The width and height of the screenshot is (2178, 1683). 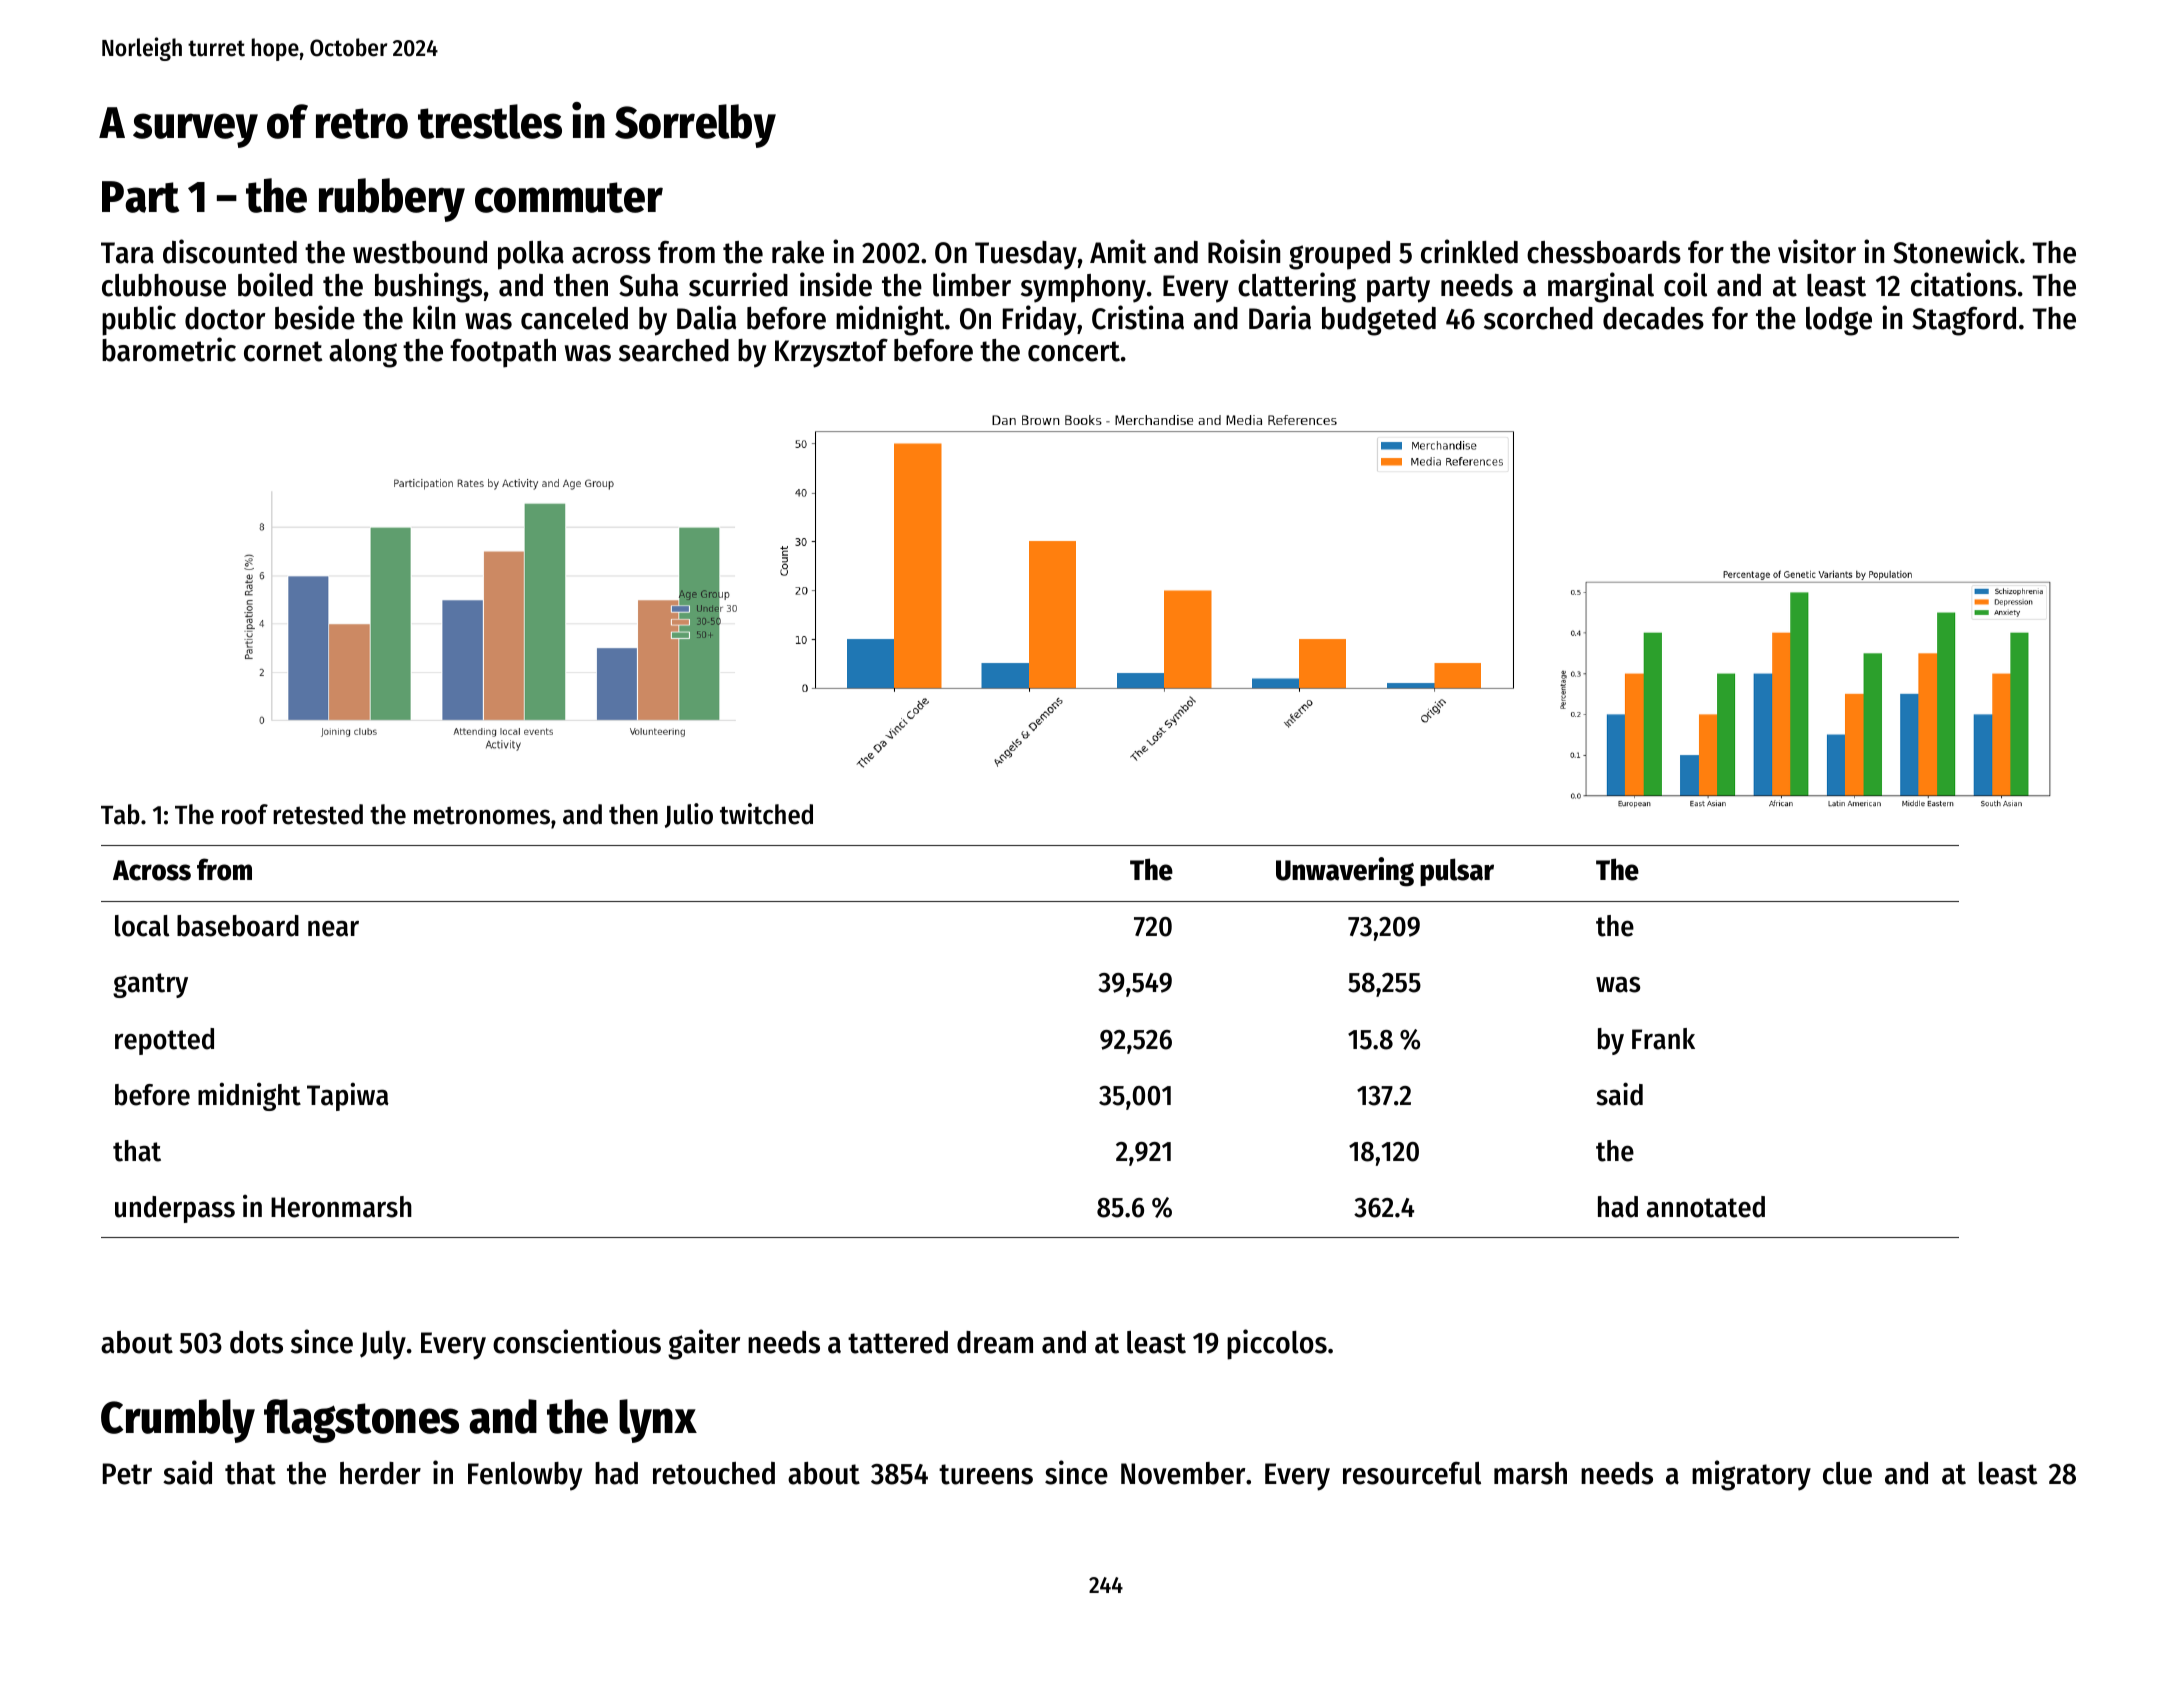 I want to click on pulsar, so click(x=1457, y=872).
